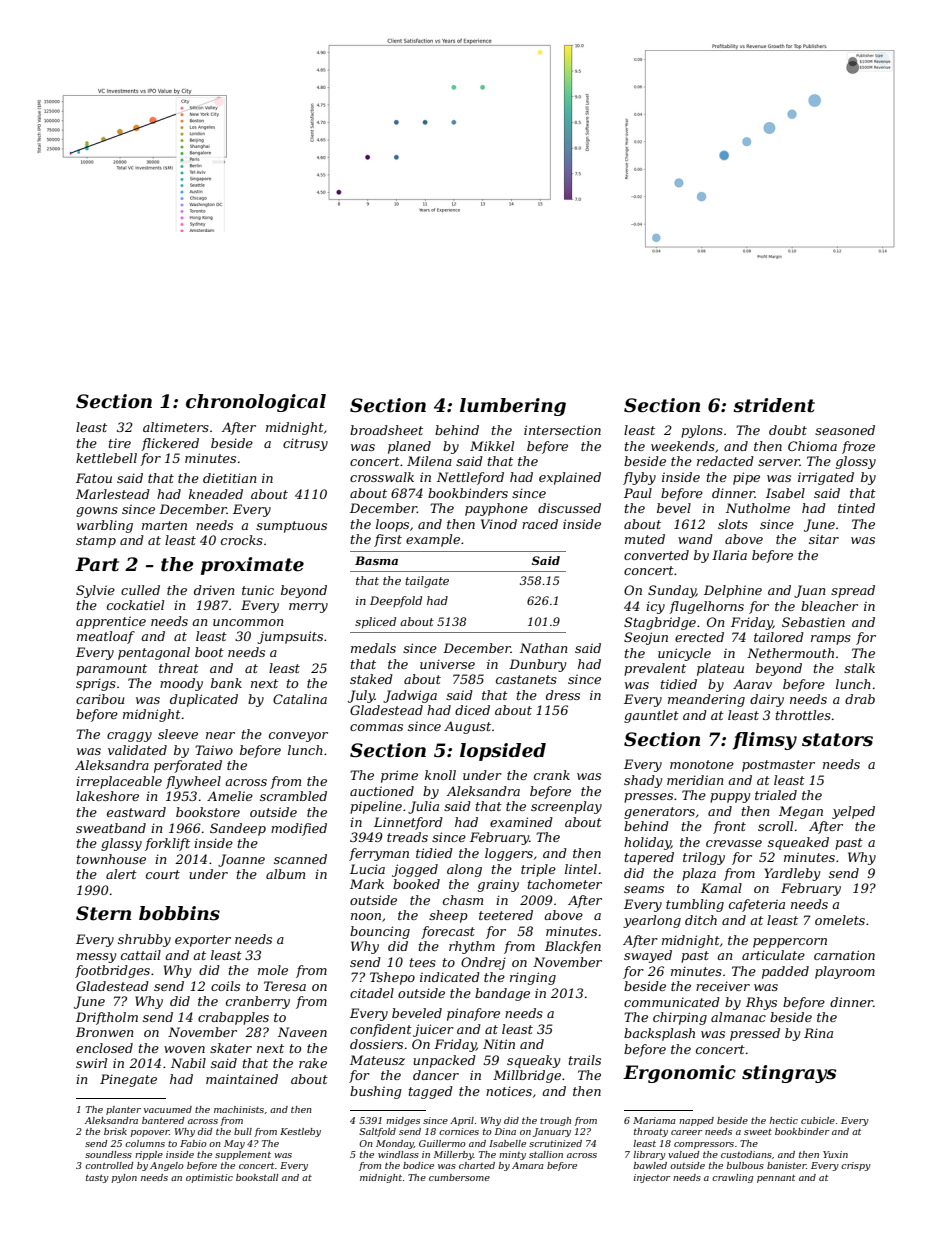 This page has height=1233, width=952. Describe the element at coordinates (856, 462) in the page. I see `glossy` at that location.
